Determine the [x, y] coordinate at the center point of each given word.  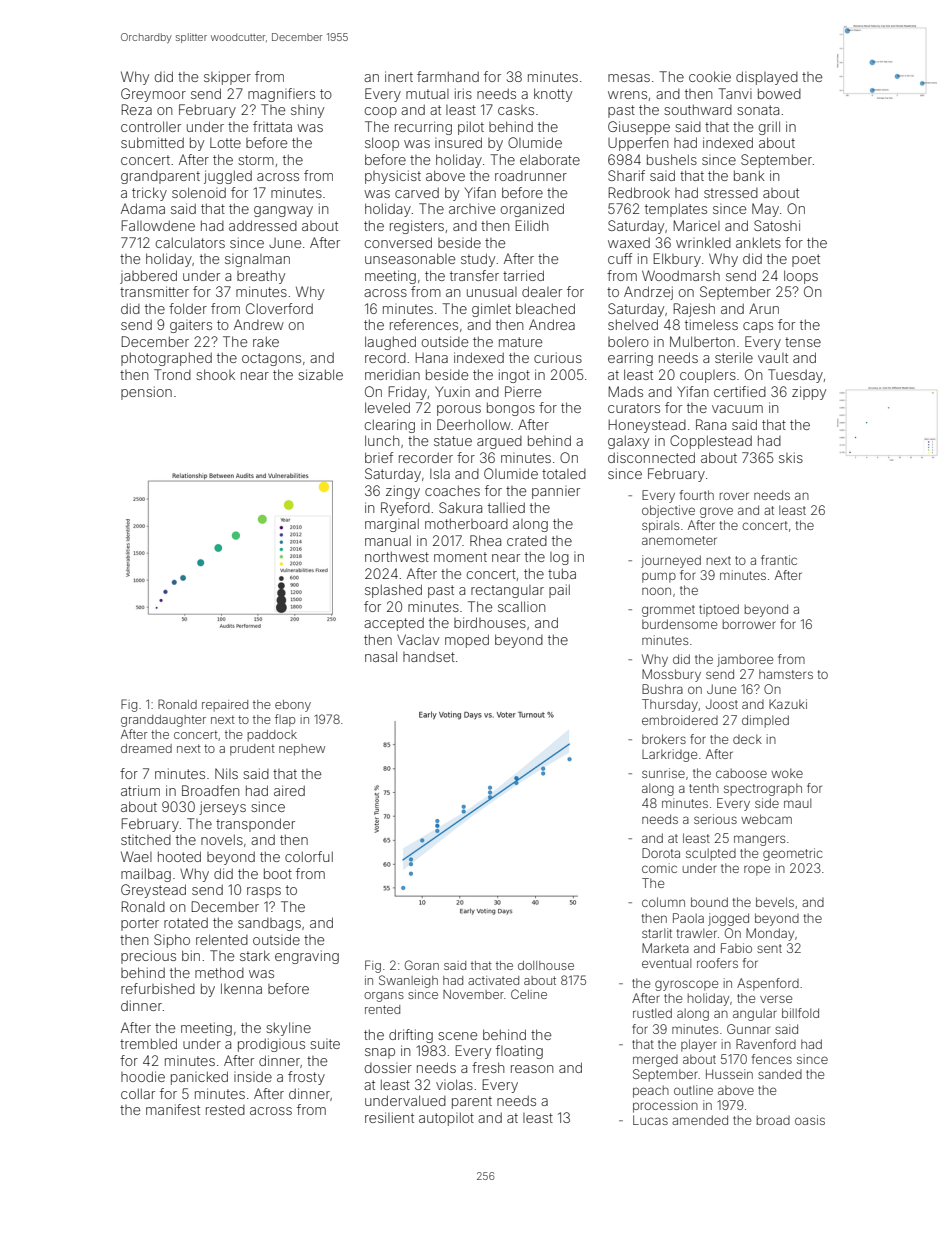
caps [758, 327]
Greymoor [153, 95]
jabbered [148, 277]
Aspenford [768, 984]
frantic [779, 560]
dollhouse [546, 965]
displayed [767, 78]
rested [225, 1110]
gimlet [491, 310]
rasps [264, 892]
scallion [521, 606]
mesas [629, 78]
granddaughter [163, 721]
